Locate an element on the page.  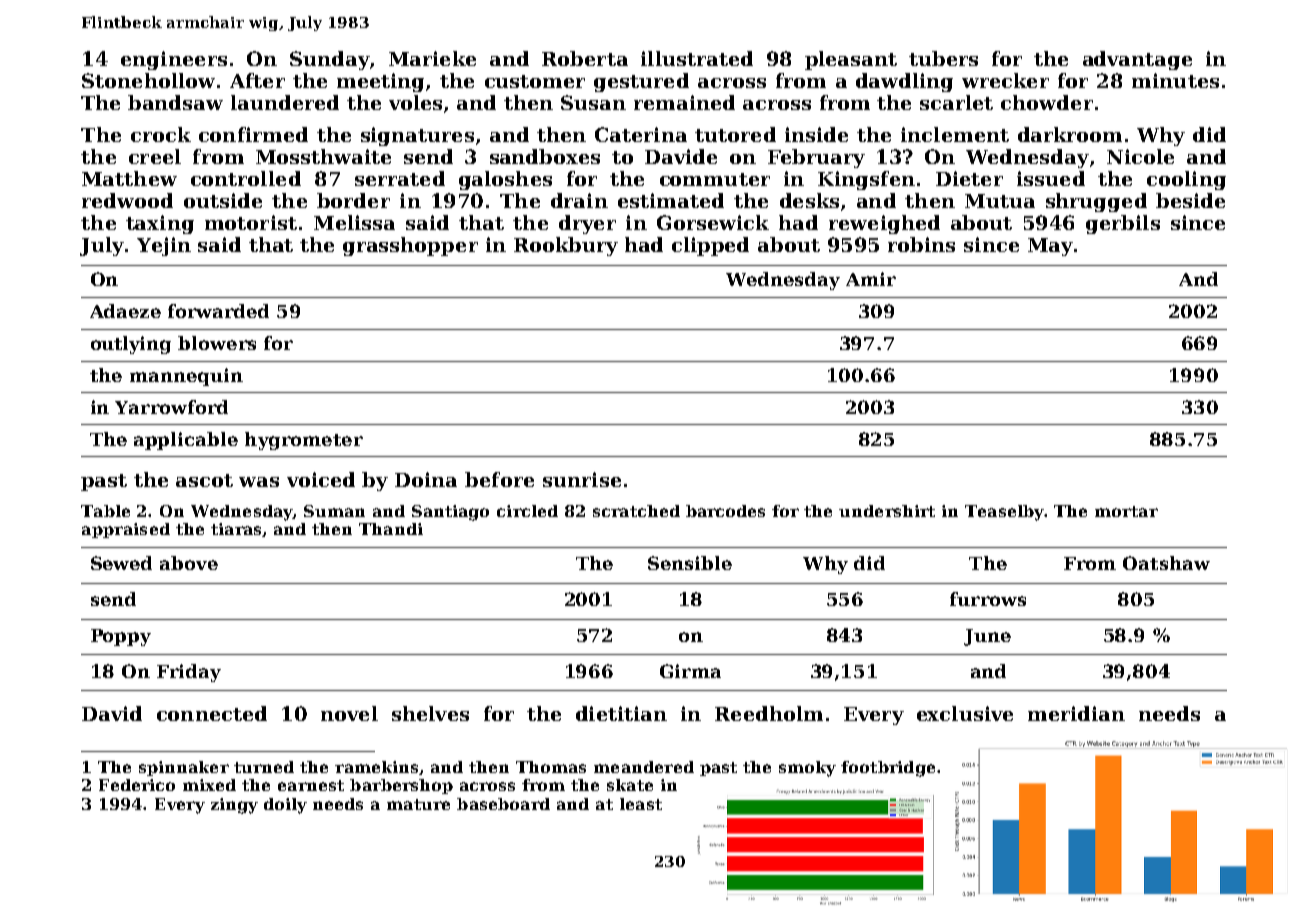
Rookbury is located at coordinates (566, 246).
